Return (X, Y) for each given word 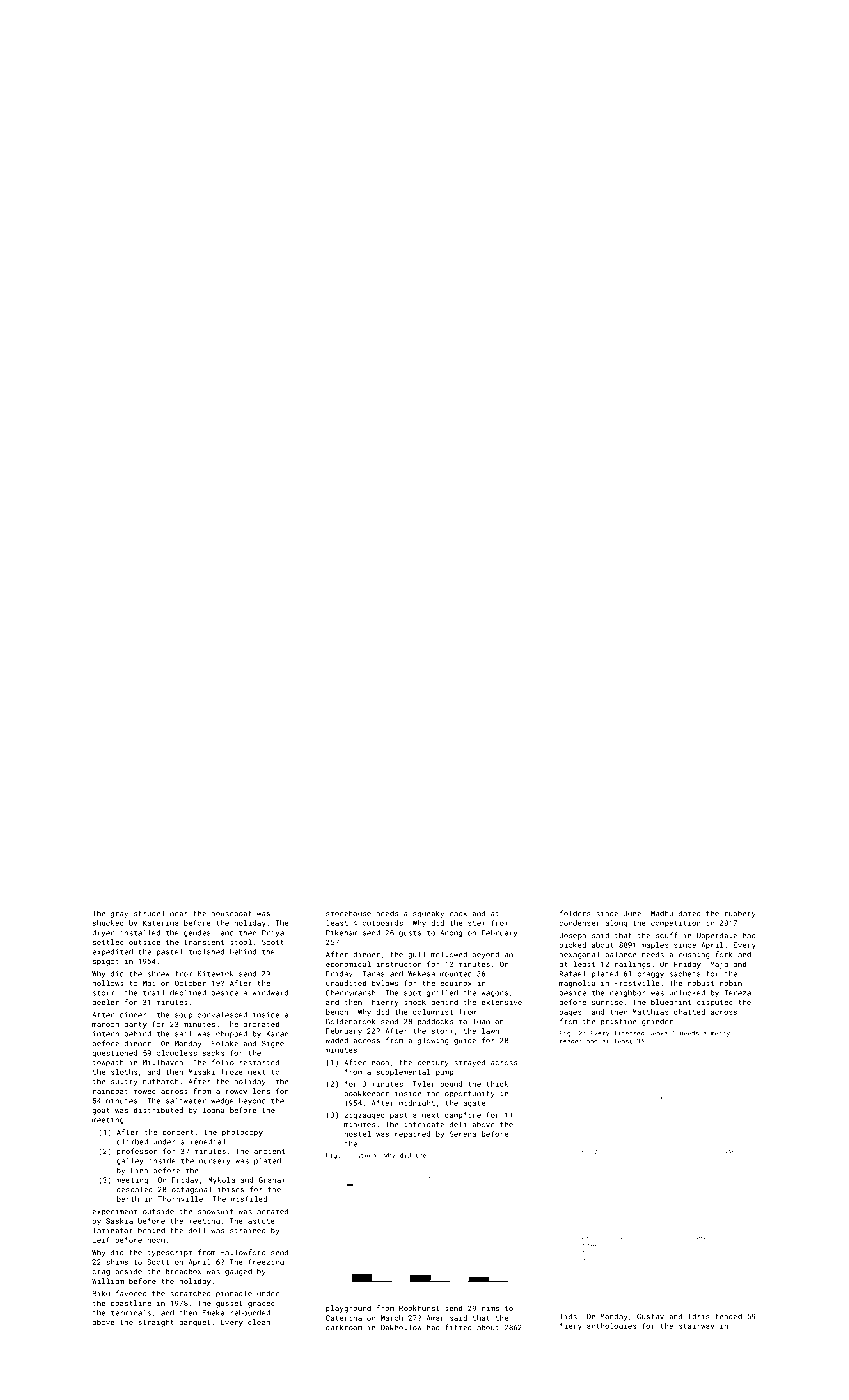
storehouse (348, 913)
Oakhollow (401, 1327)
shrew (159, 974)
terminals (131, 1313)
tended (728, 1316)
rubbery (740, 914)
